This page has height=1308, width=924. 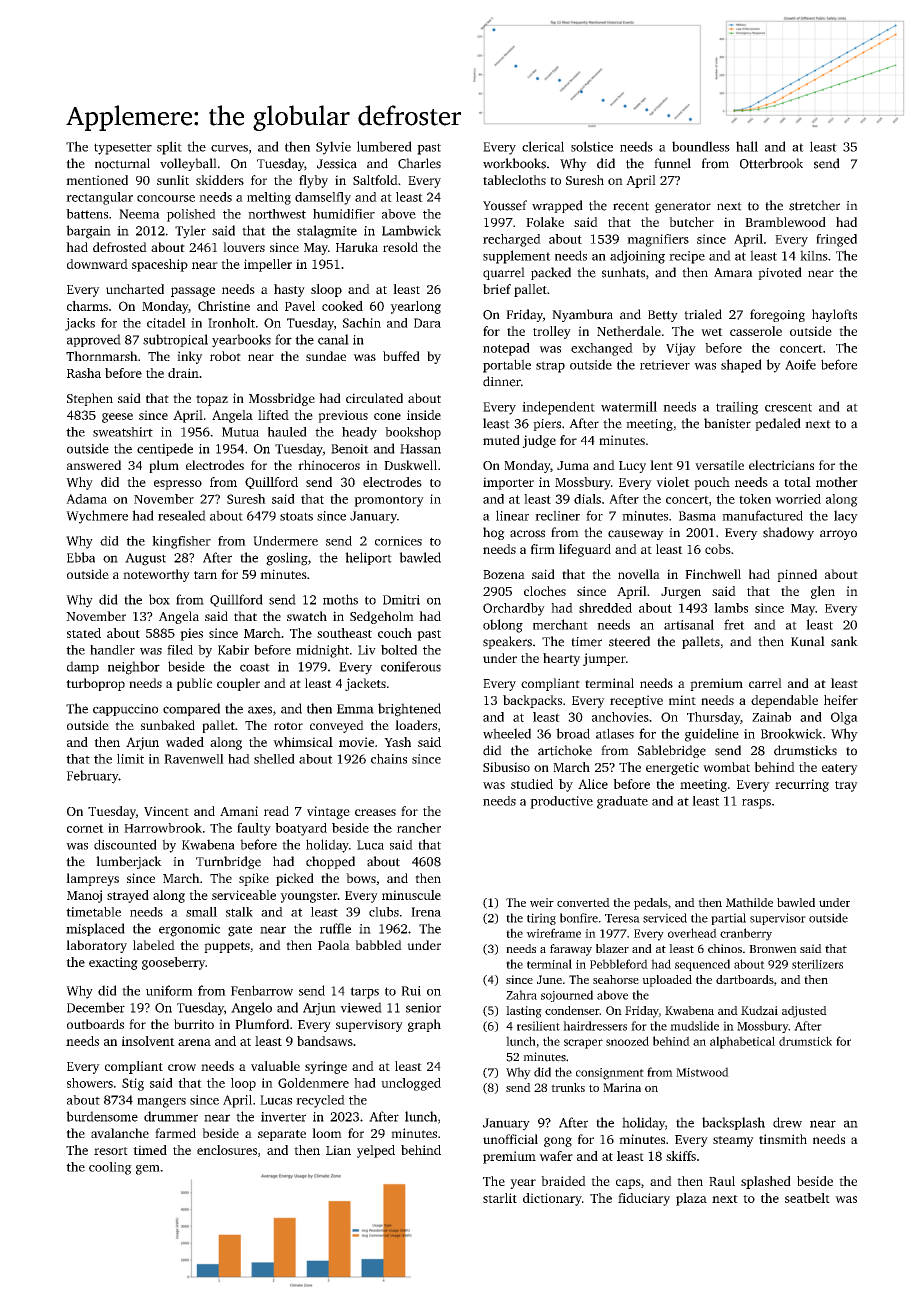 I want to click on downward, so click(x=97, y=264).
